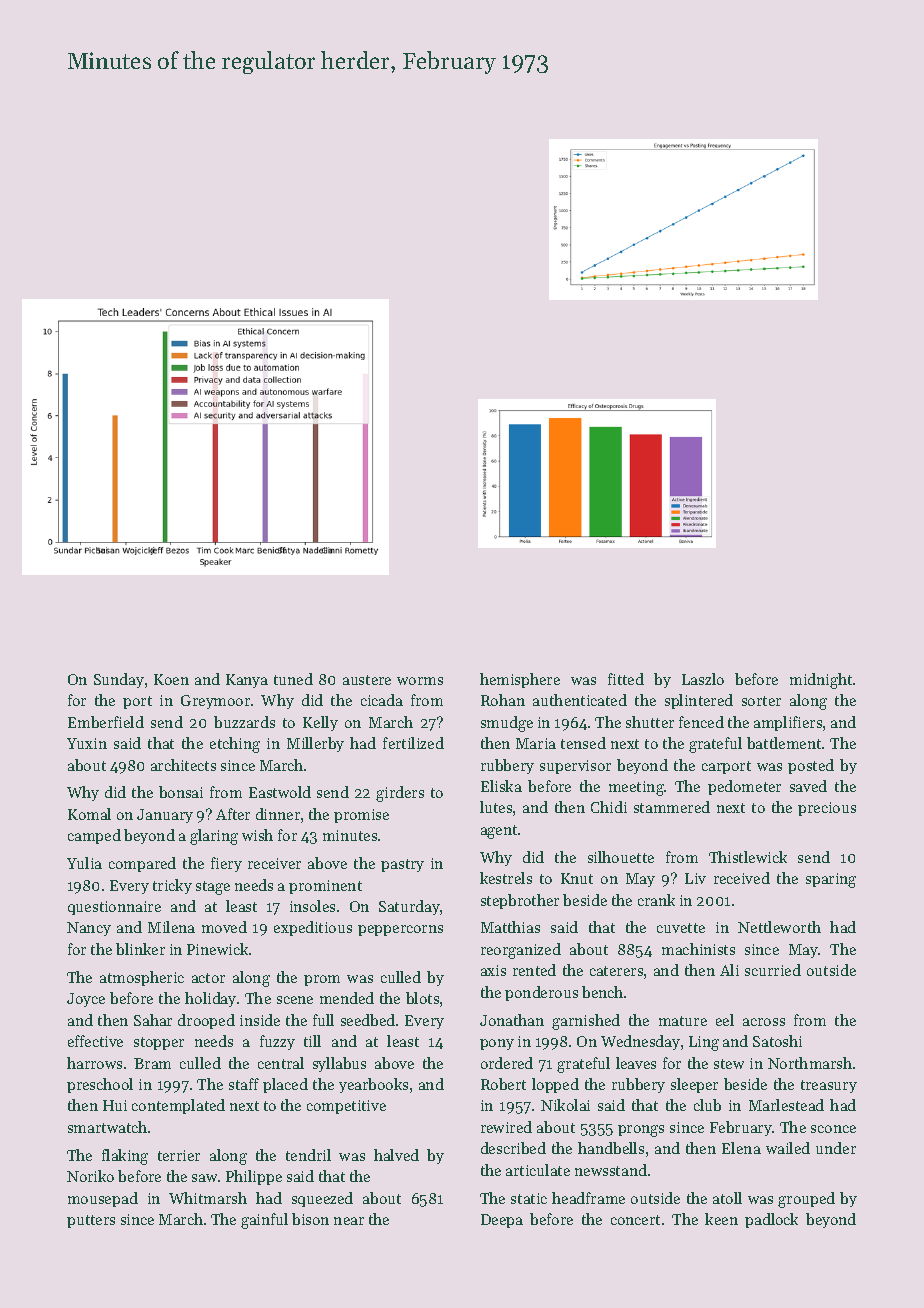 This screenshot has height=1308, width=924. Describe the element at coordinates (226, 864) in the screenshot. I see `fiery` at that location.
